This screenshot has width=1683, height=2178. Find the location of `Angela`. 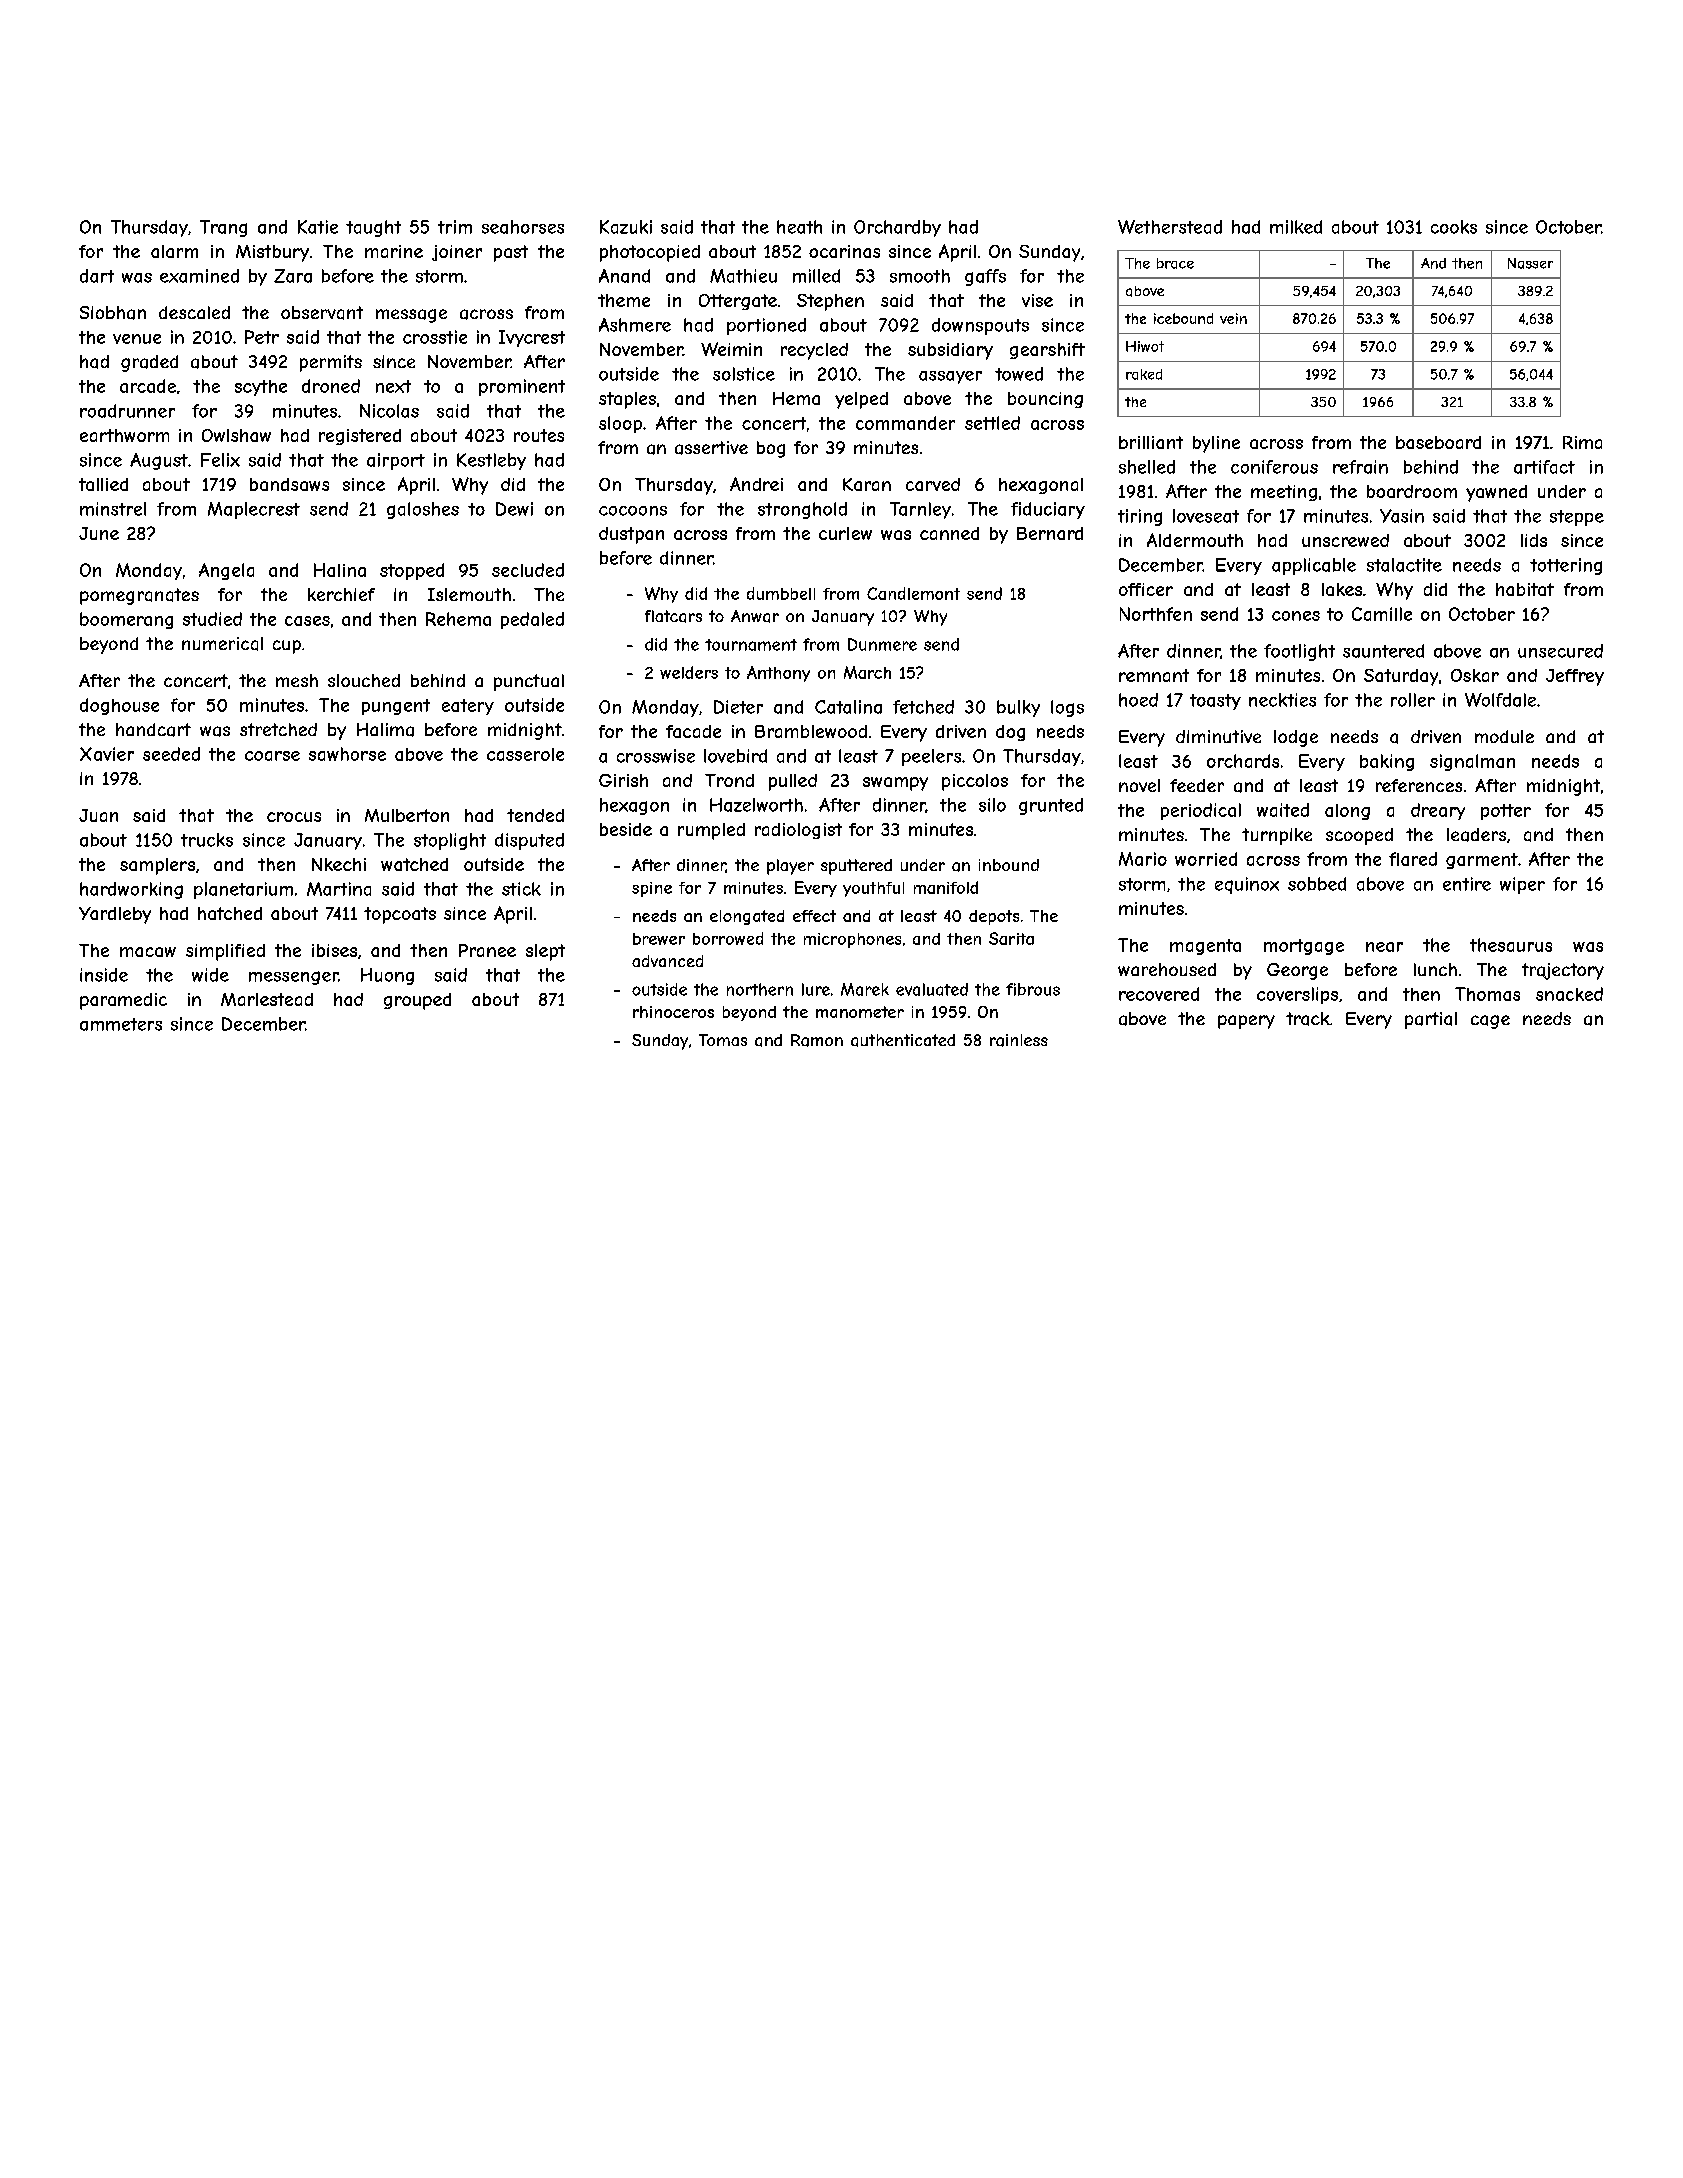

Angela is located at coordinates (226, 571).
